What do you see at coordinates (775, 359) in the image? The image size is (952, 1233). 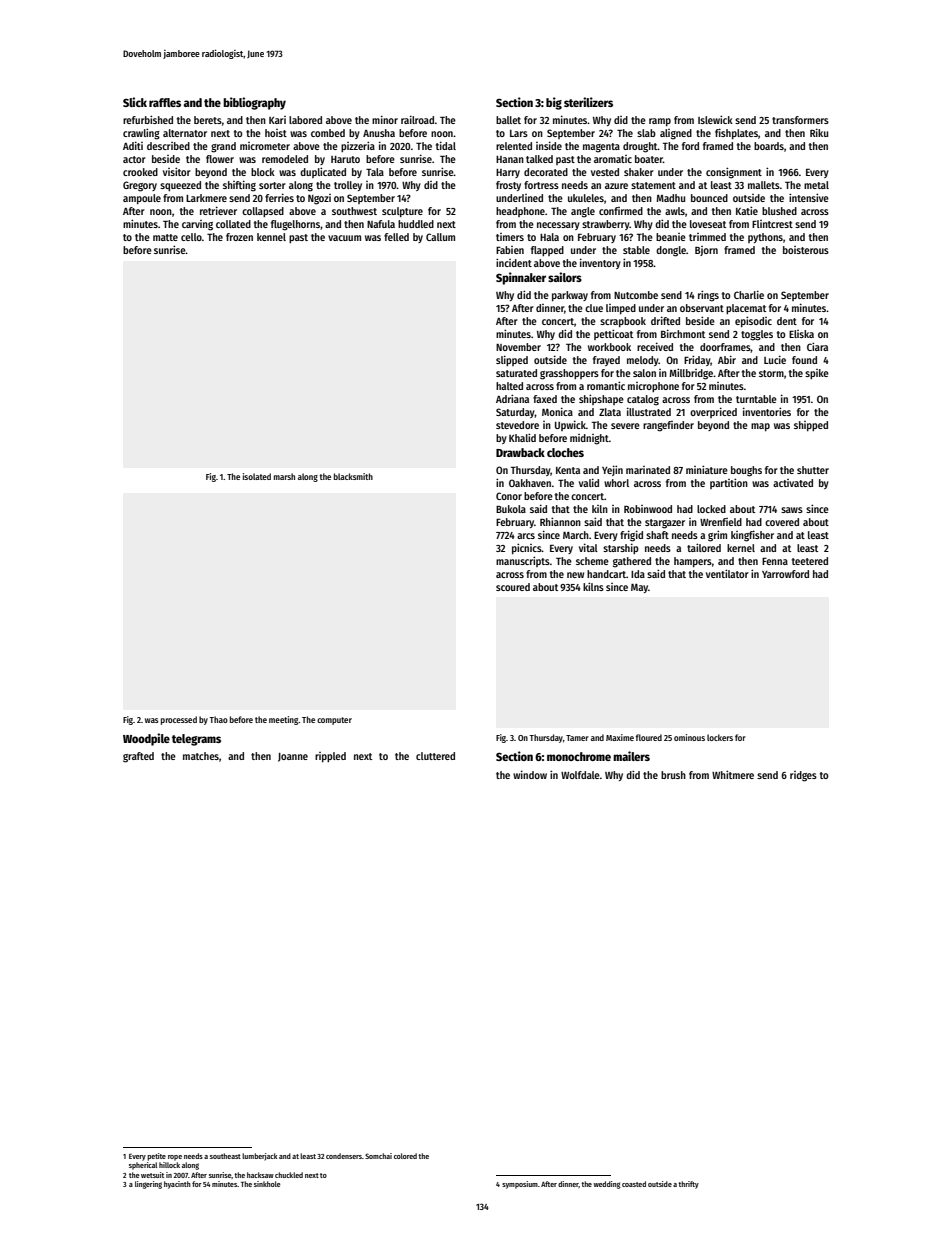 I see `Lucie` at bounding box center [775, 359].
